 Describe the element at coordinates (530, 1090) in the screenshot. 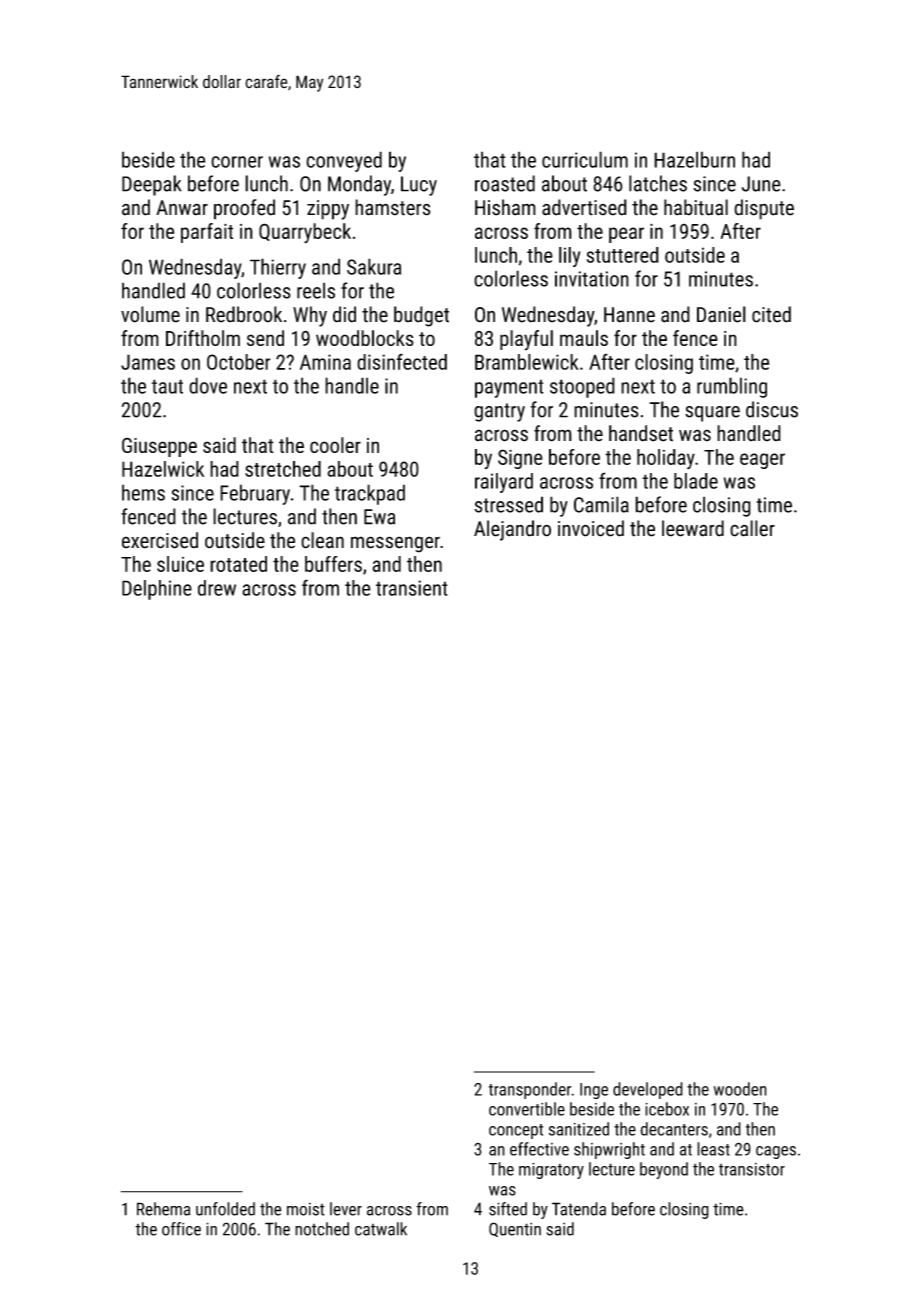

I see `transponder` at that location.
